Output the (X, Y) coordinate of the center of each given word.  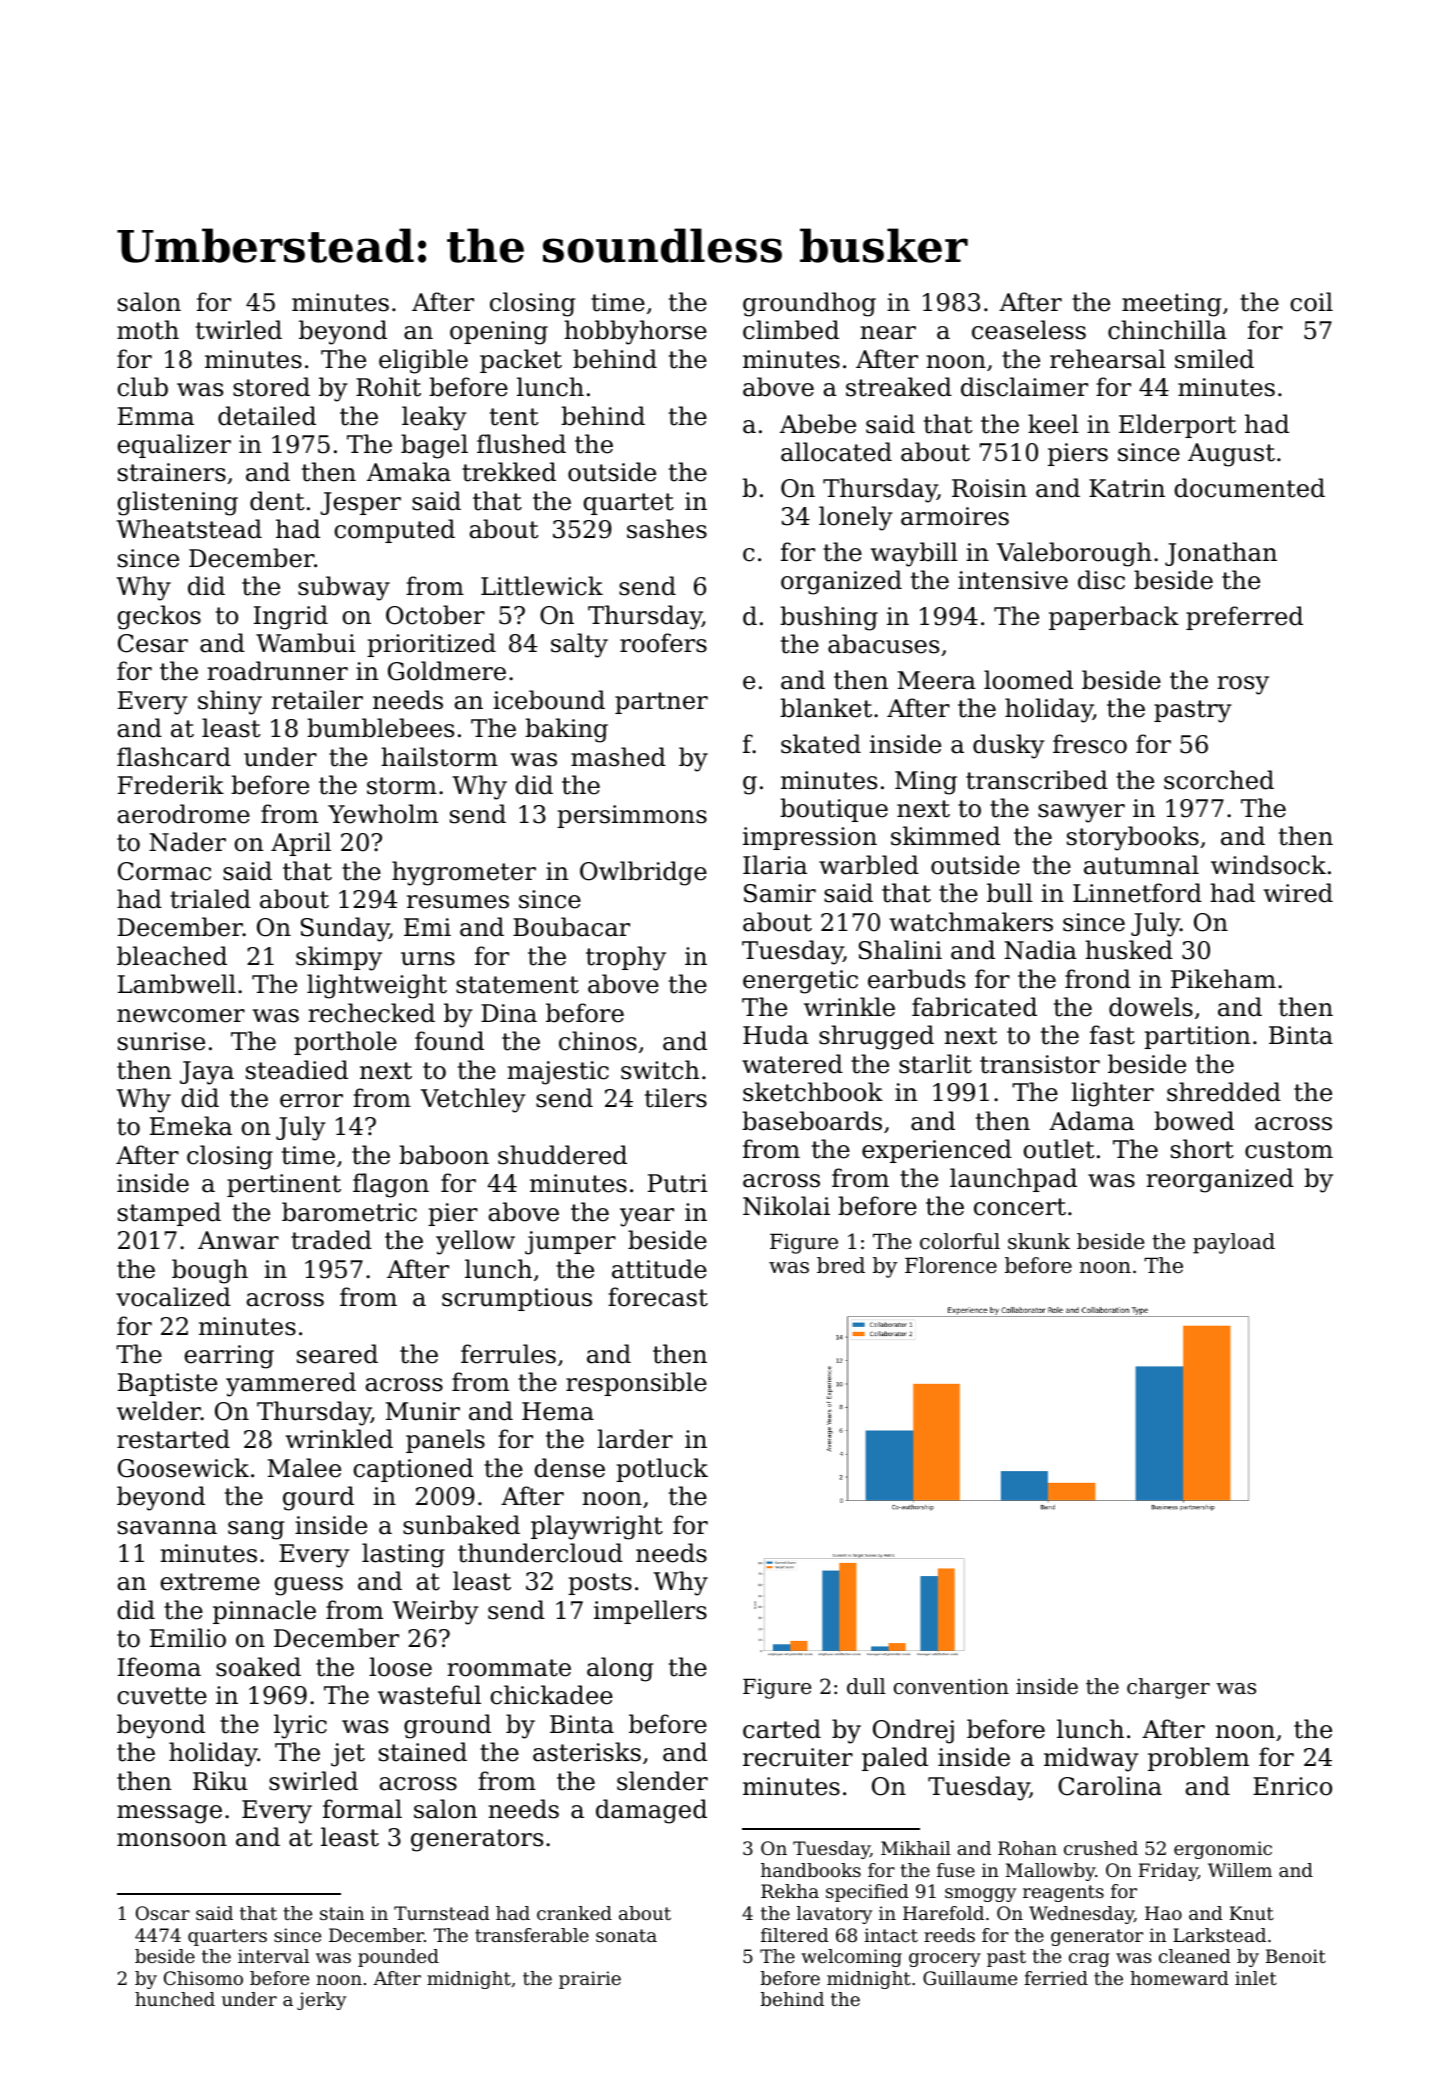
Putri (677, 1183)
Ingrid (291, 617)
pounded (398, 1958)
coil (1311, 302)
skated (821, 744)
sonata (626, 1935)
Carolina (1110, 1786)
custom (1289, 1150)
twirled (239, 330)
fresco (1090, 744)
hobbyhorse (635, 332)
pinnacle (264, 1612)
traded (331, 1240)
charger (1168, 1688)
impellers (650, 1612)
